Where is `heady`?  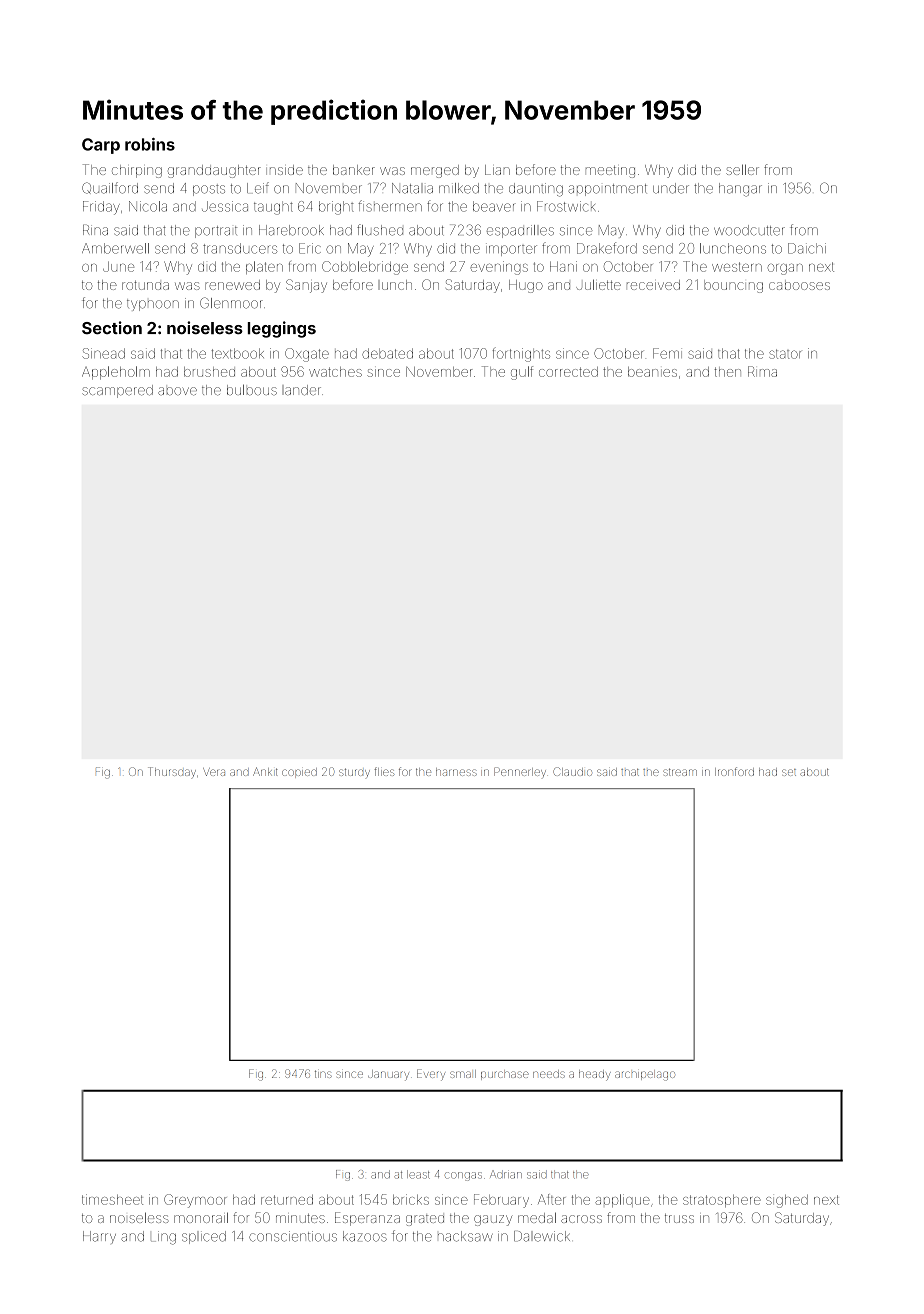 heady is located at coordinates (595, 1075).
